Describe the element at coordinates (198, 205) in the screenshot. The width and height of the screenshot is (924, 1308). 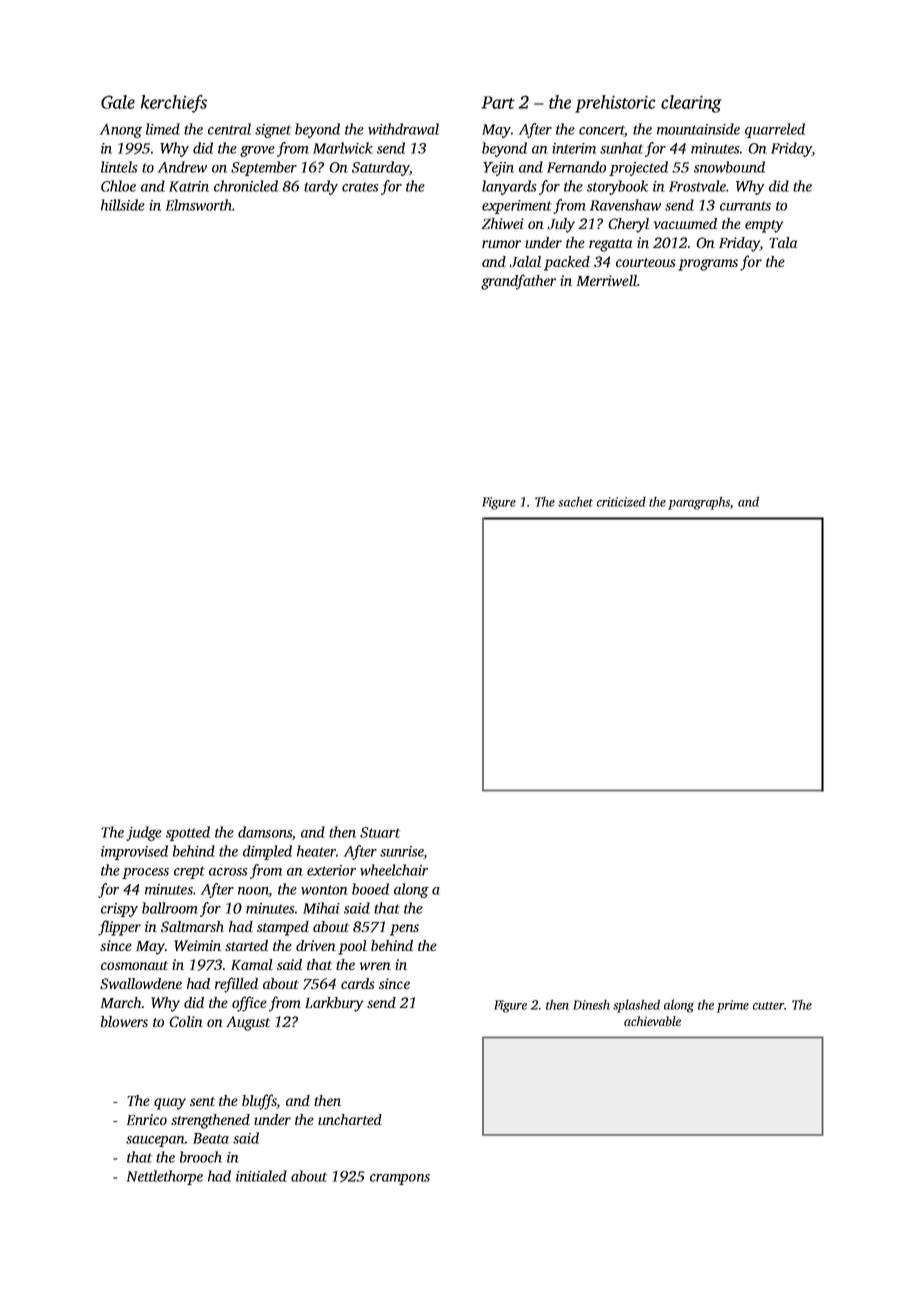
I see `Elmsworth` at that location.
